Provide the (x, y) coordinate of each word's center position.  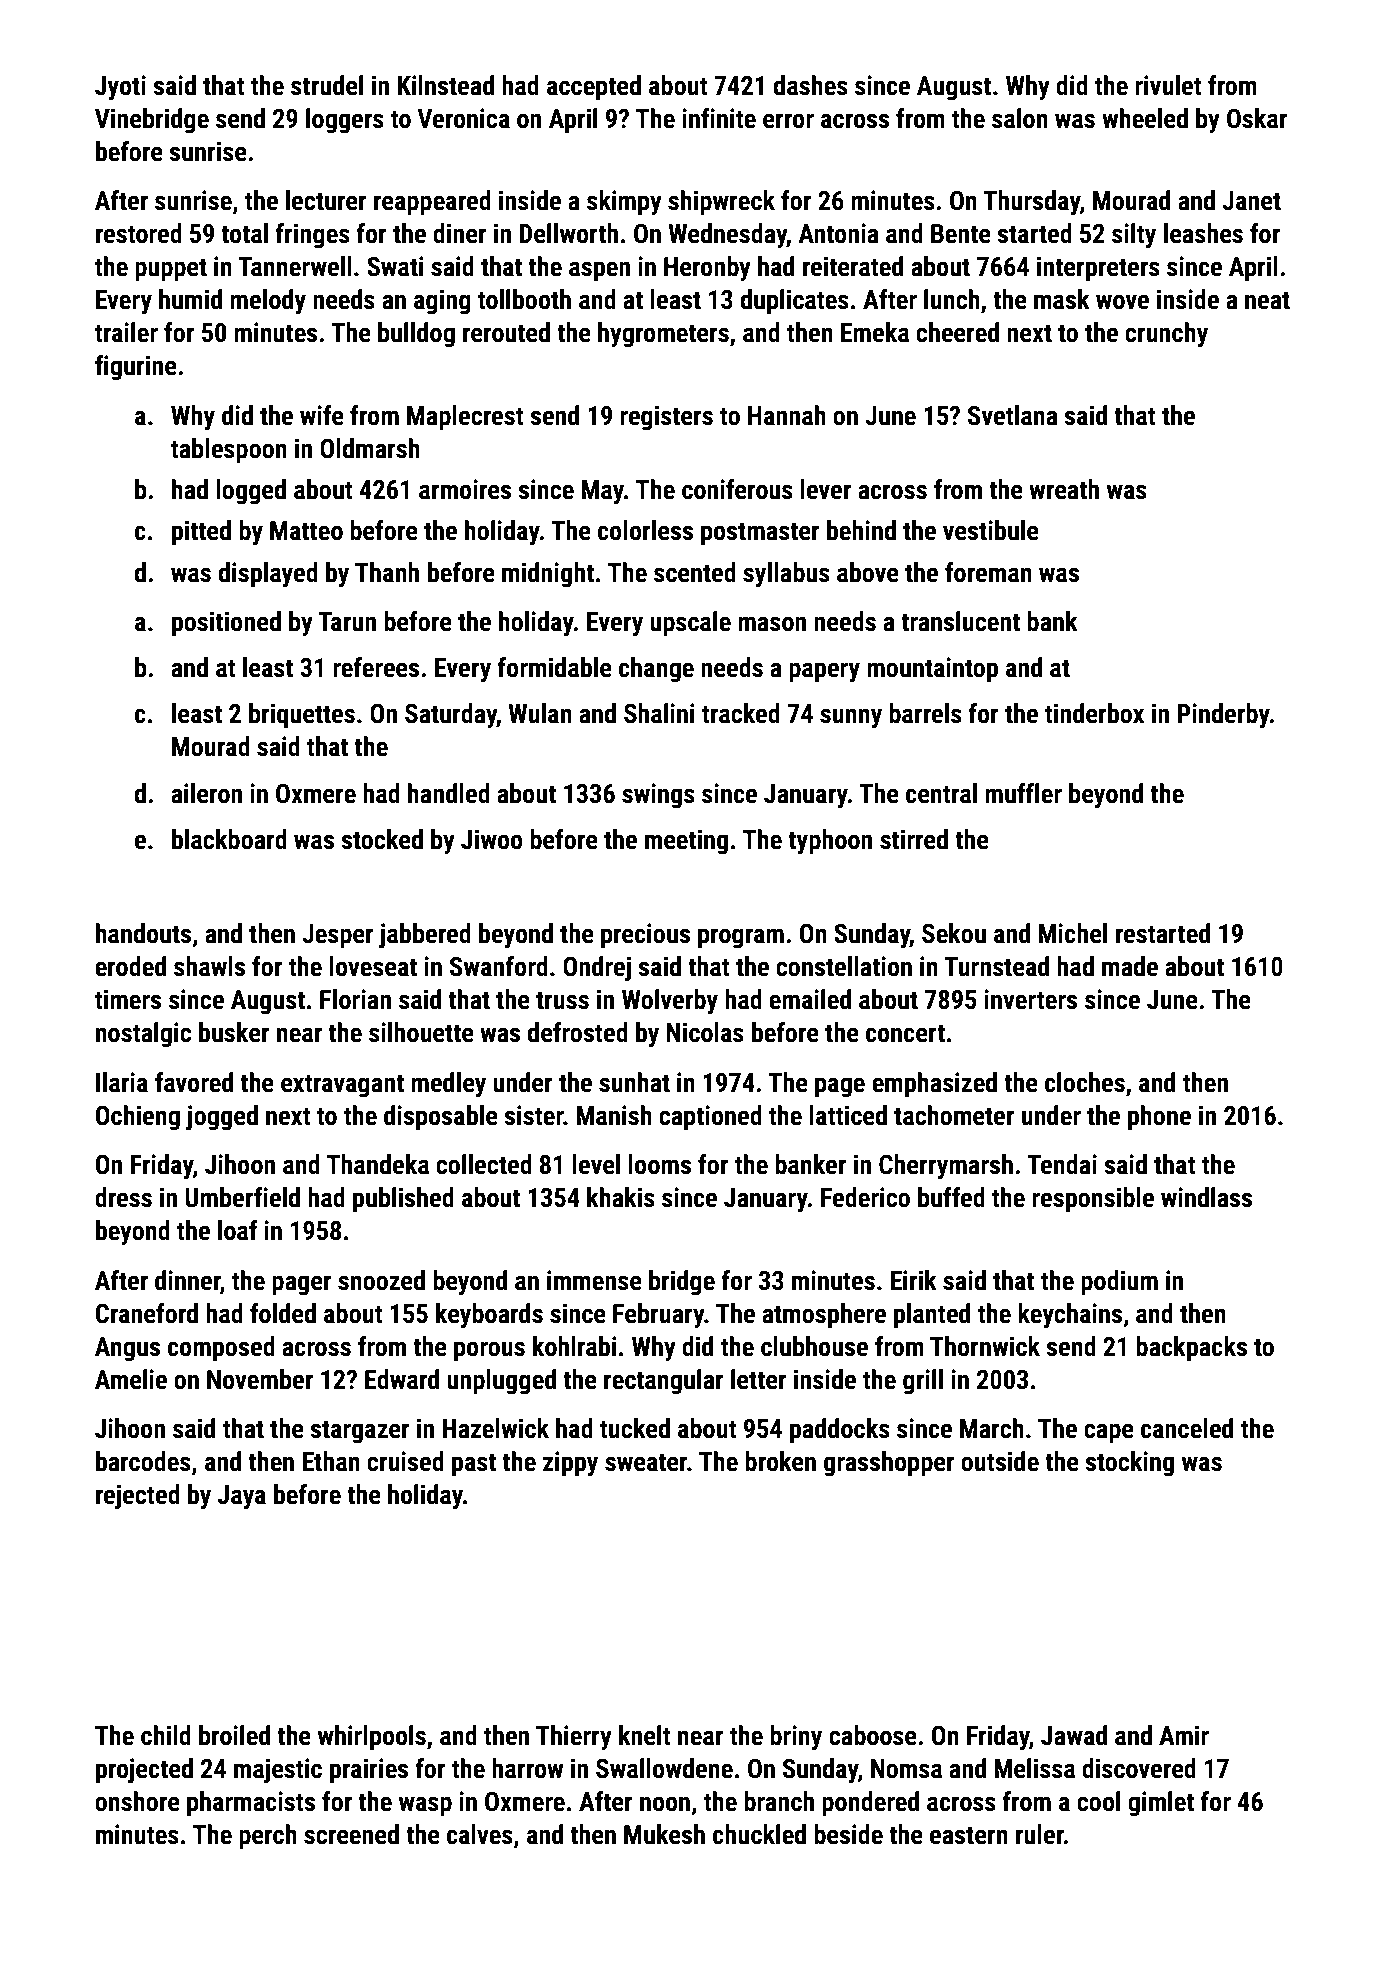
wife (322, 415)
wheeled (1145, 118)
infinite (719, 118)
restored (139, 233)
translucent (960, 621)
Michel (1073, 933)
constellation (844, 966)
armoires (465, 489)
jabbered (425, 936)
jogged (222, 1118)
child (166, 1735)
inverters (1030, 999)
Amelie (131, 1379)
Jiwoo (492, 839)
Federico (865, 1197)
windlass (1206, 1197)
